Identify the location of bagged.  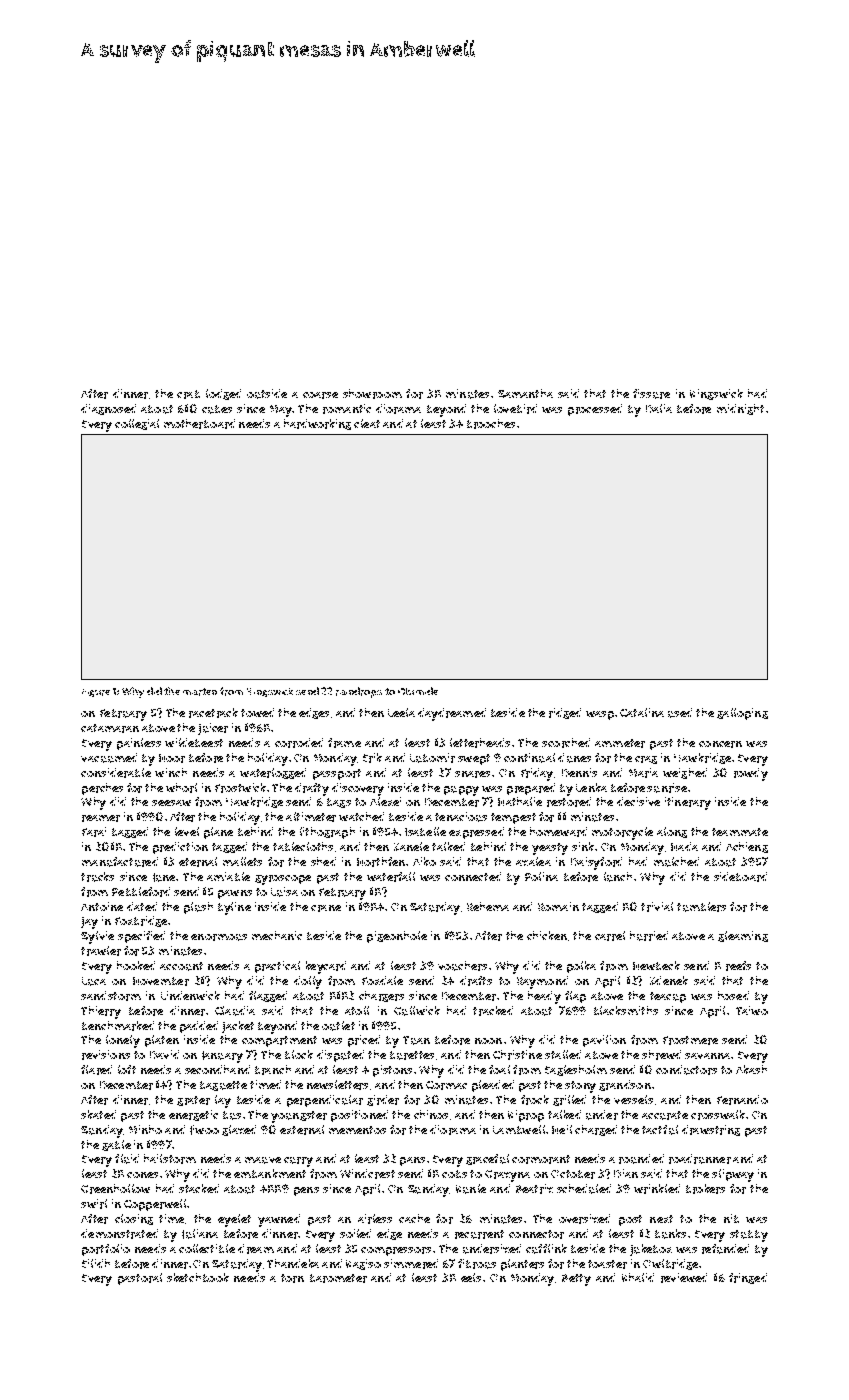
(130, 832).
